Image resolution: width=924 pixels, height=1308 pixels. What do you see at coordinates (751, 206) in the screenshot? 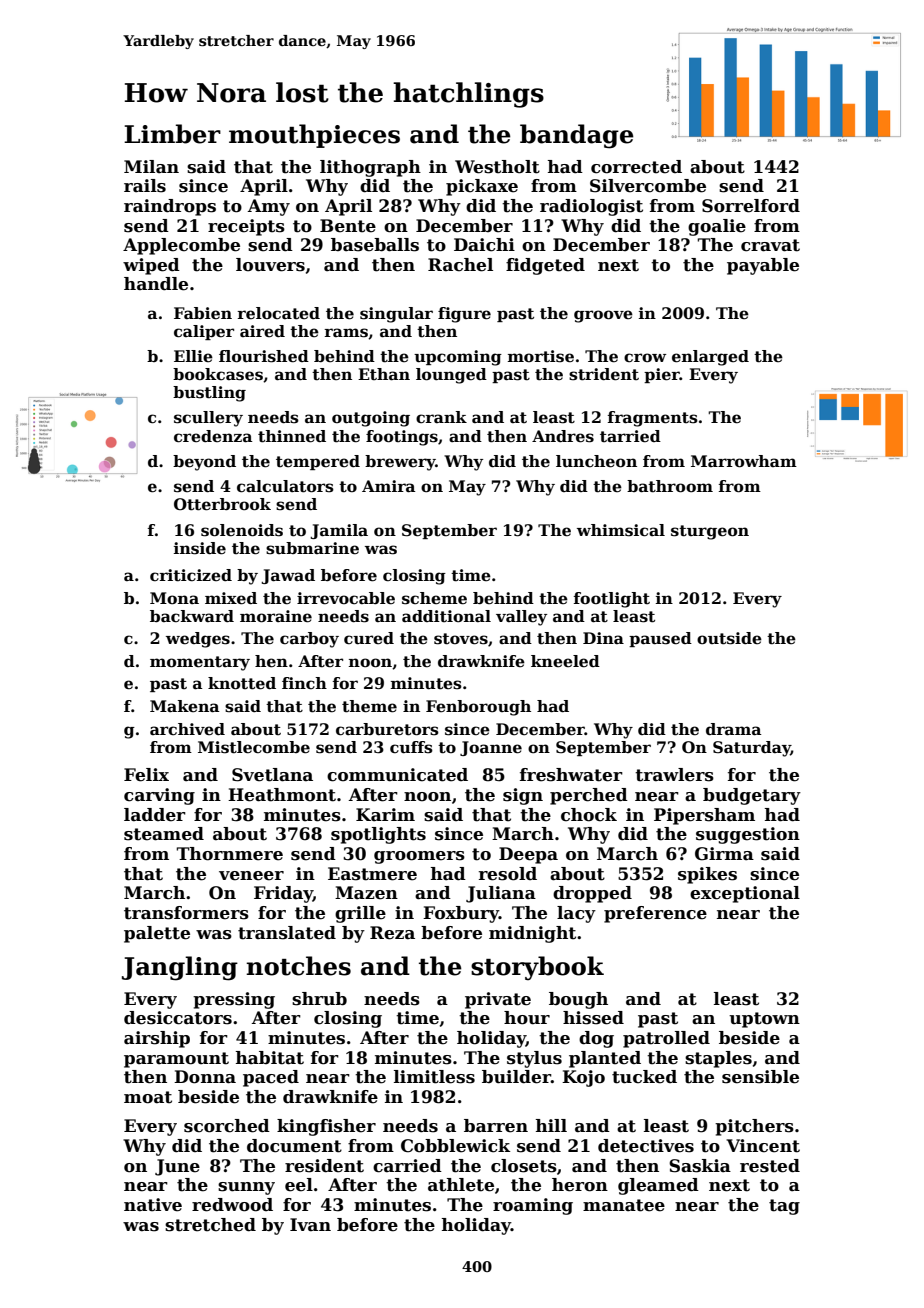
I see `Sorrelford` at bounding box center [751, 206].
